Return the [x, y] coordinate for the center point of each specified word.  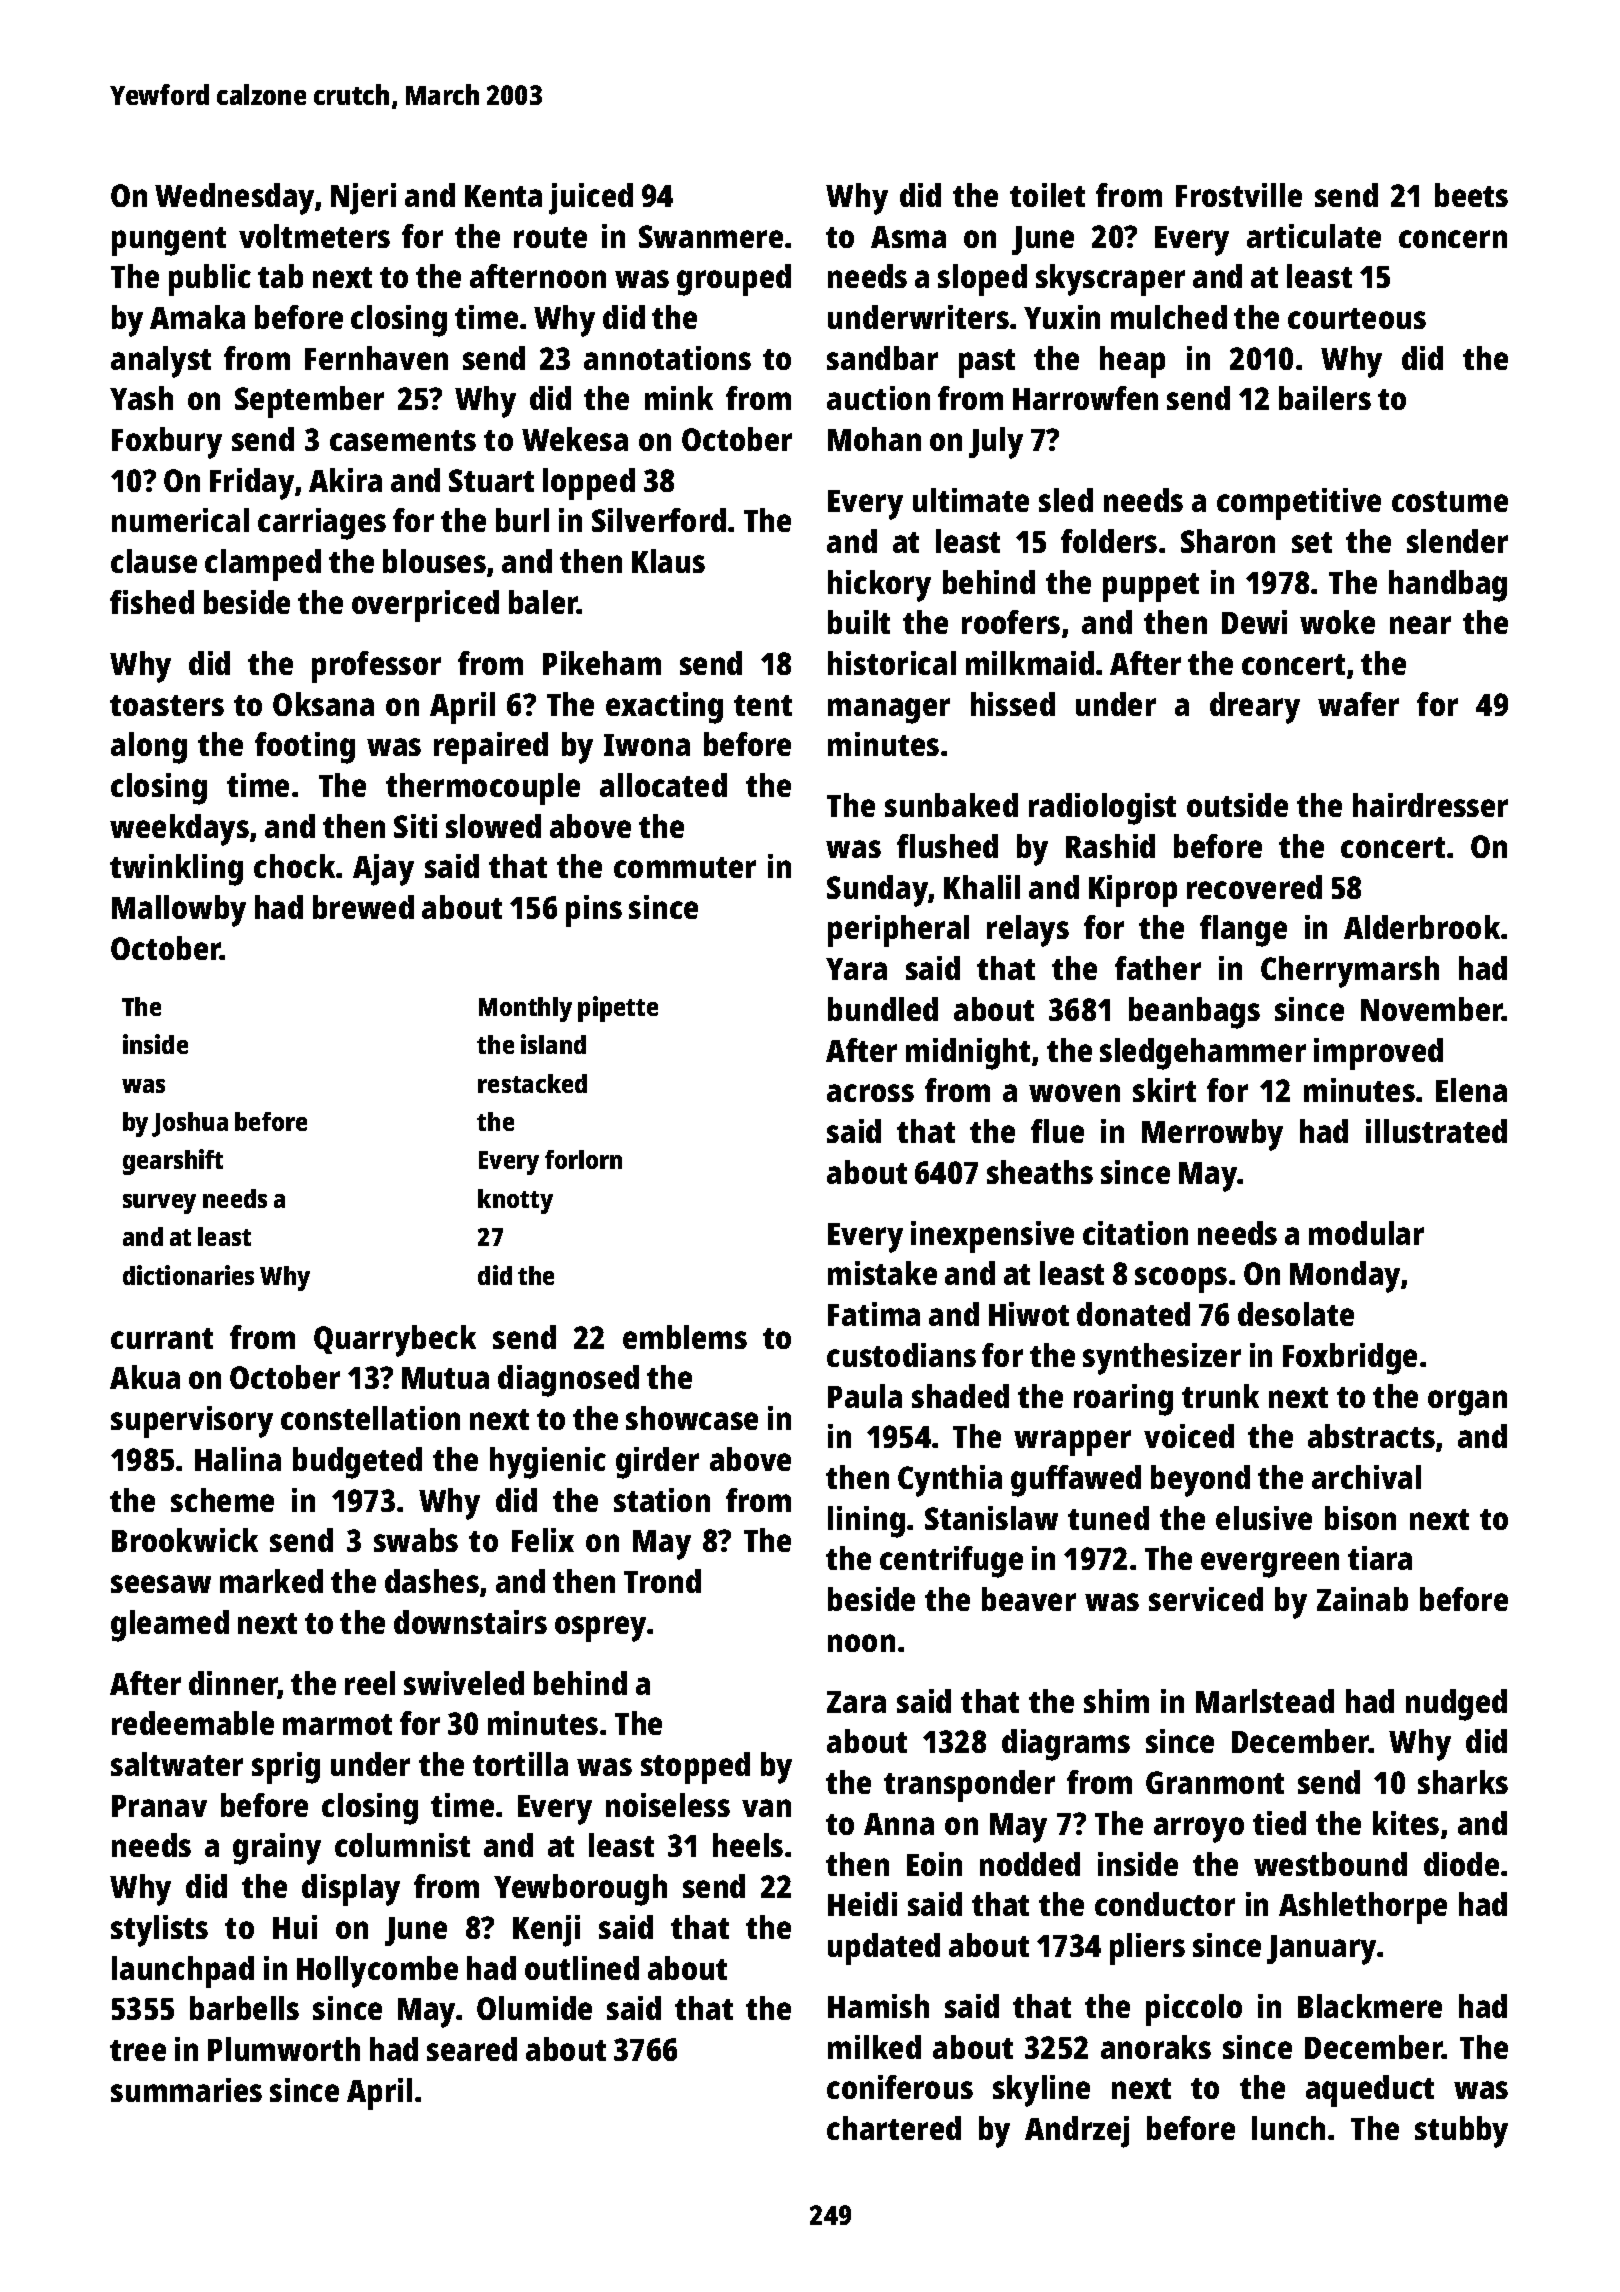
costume [1450, 501]
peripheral [898, 931]
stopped [695, 1768]
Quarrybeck [395, 1341]
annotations [667, 358]
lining [866, 1522]
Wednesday [234, 199]
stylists [159, 1931]
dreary [1255, 708]
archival [1366, 1477]
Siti [415, 826]
